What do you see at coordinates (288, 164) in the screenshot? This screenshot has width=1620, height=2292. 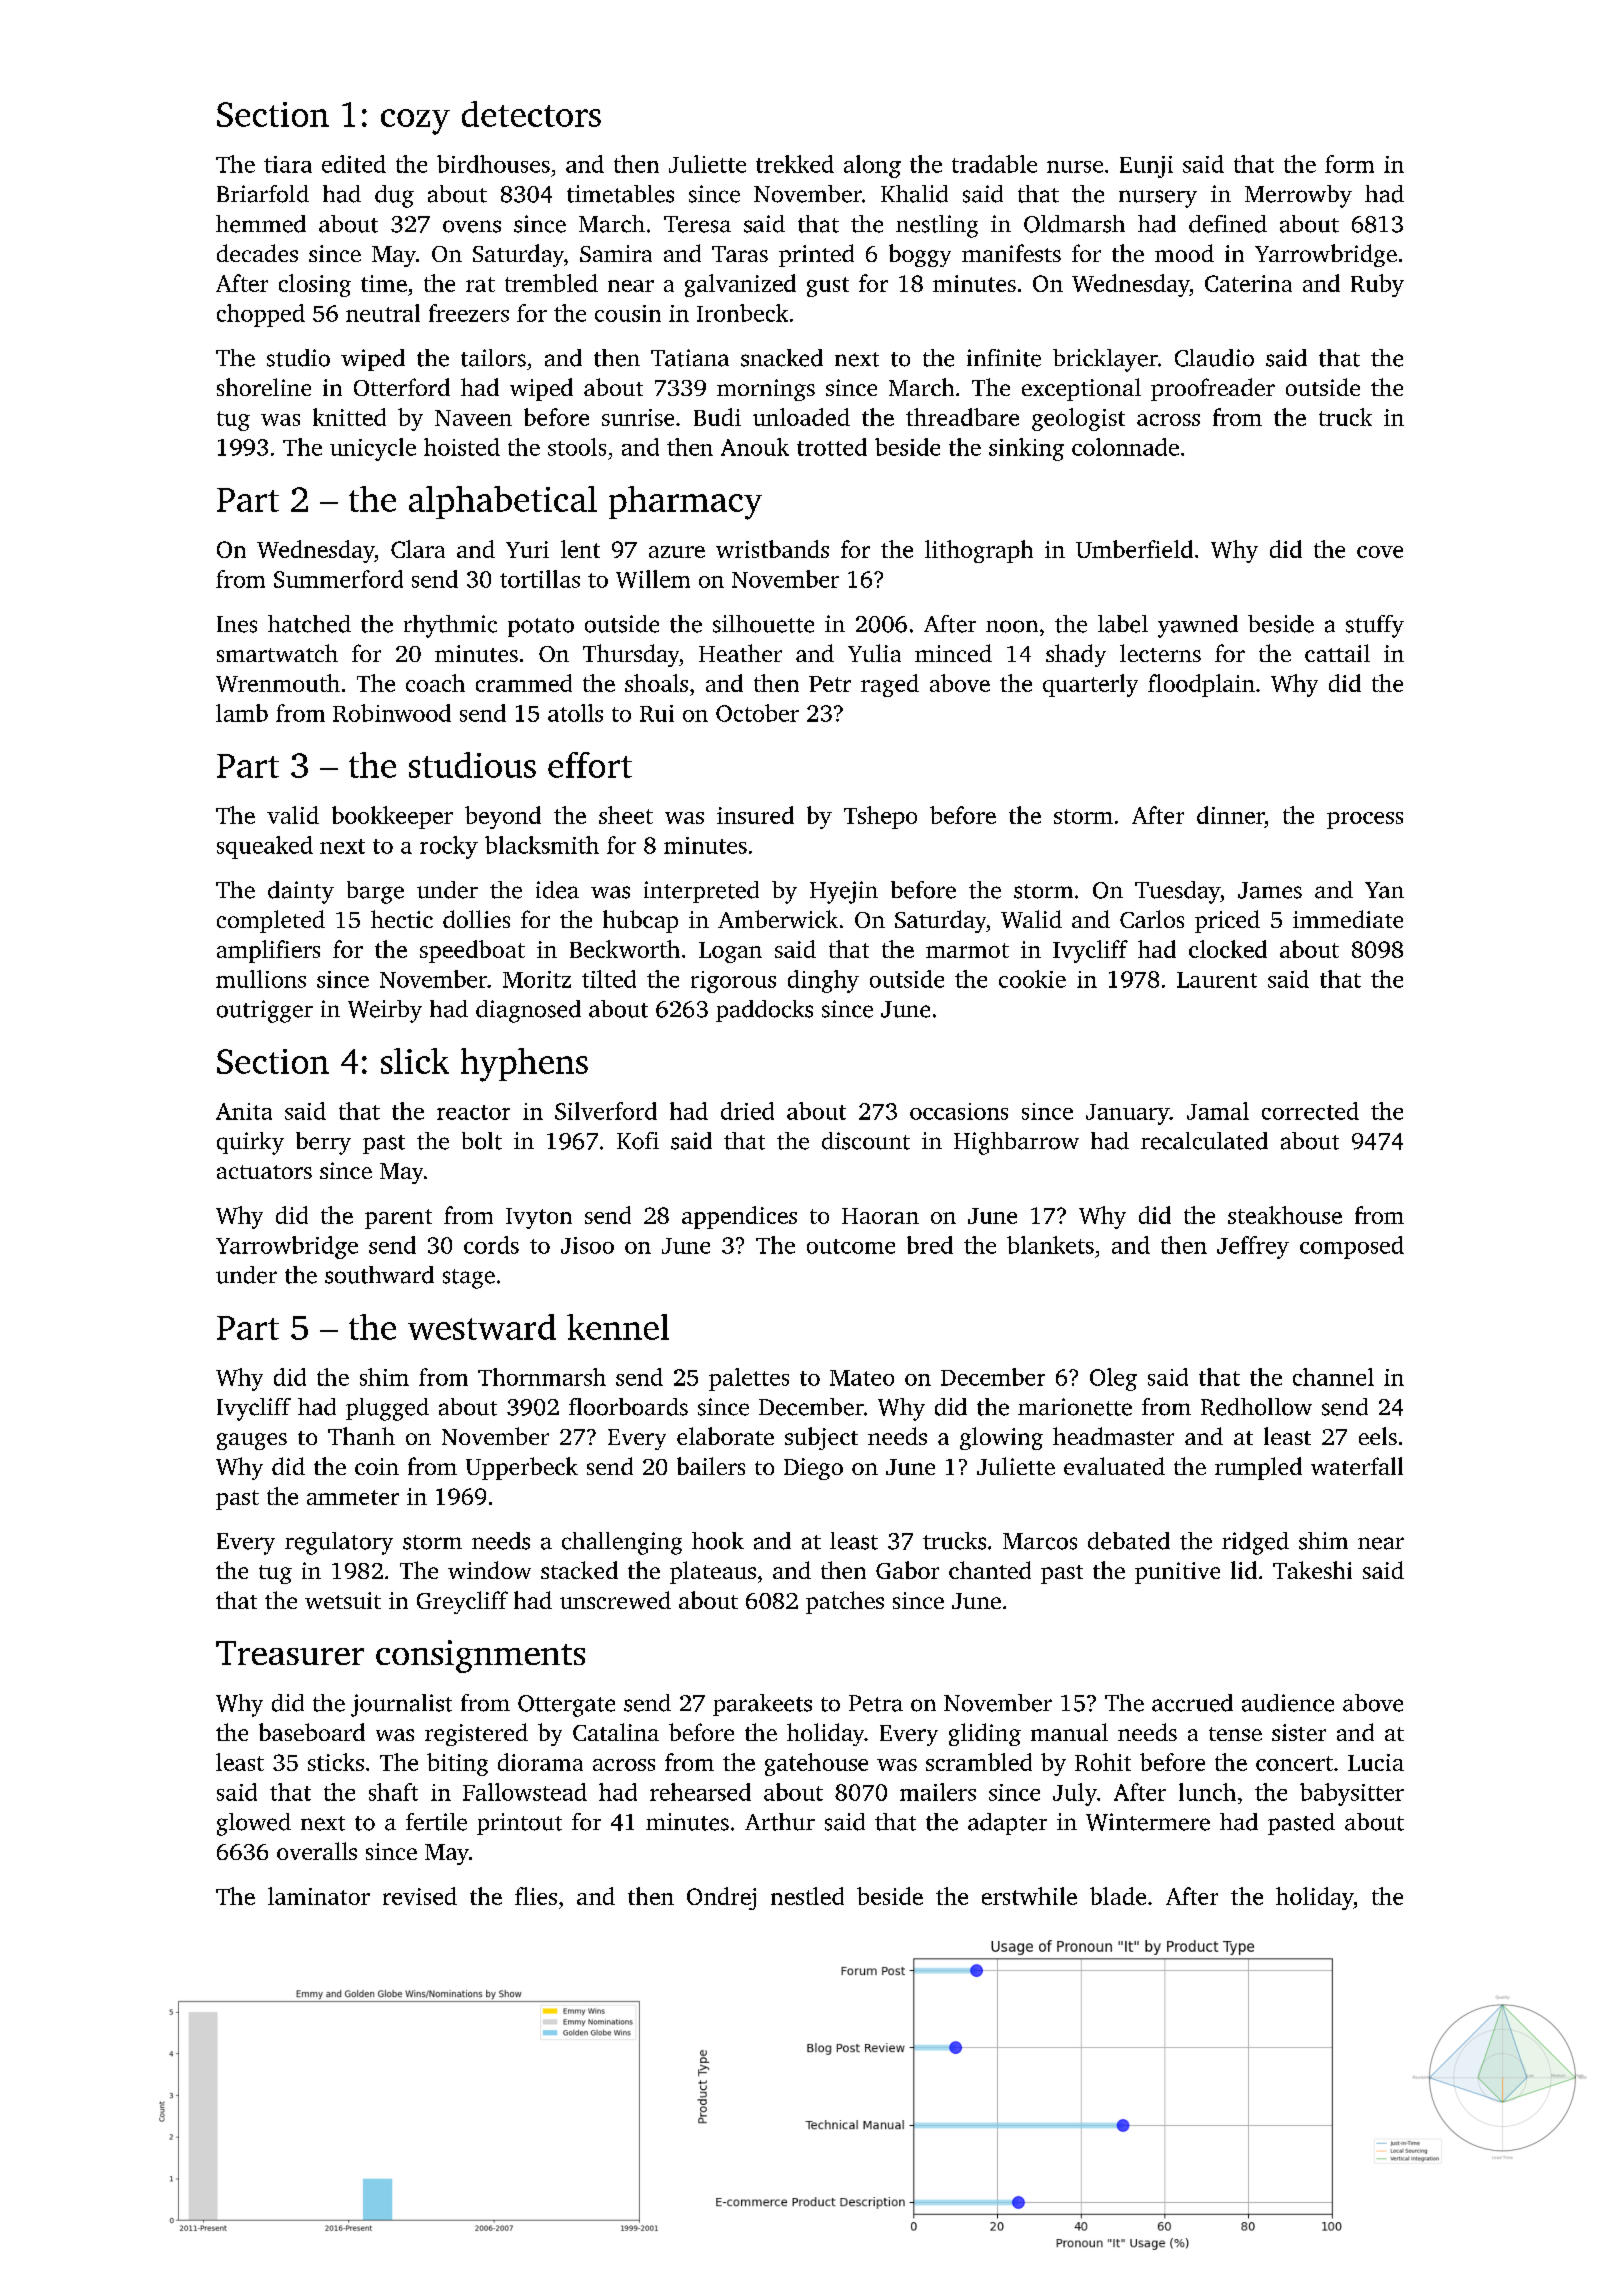 I see `tiara` at bounding box center [288, 164].
